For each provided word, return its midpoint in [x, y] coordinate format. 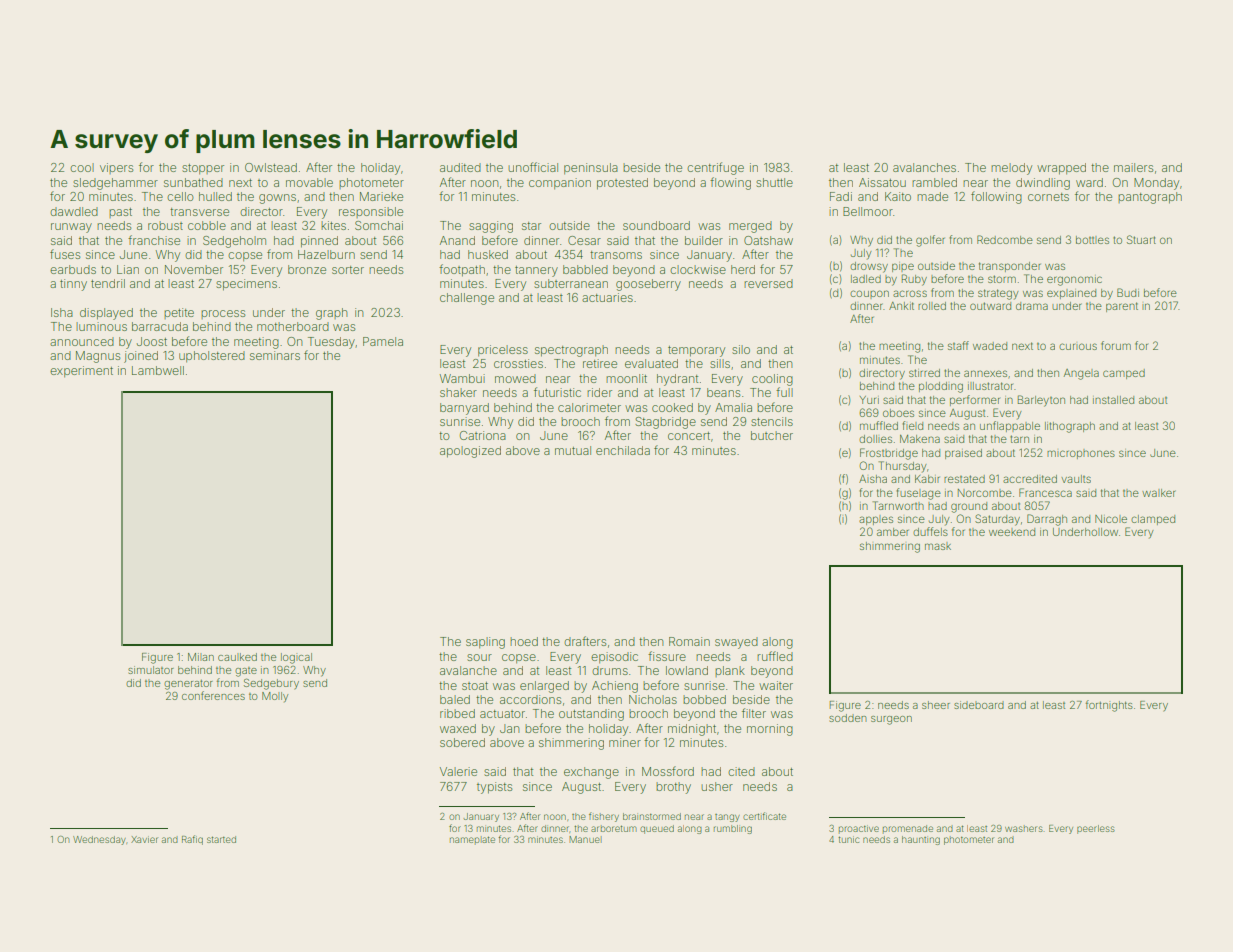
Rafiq [192, 840]
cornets [1048, 197]
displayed [106, 314]
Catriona [483, 435]
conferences [213, 695]
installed [1113, 400]
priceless [503, 351]
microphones [1081, 454]
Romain [689, 641]
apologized [470, 452]
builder [704, 240]
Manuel [585, 839]
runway [71, 228]
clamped [1153, 520]
